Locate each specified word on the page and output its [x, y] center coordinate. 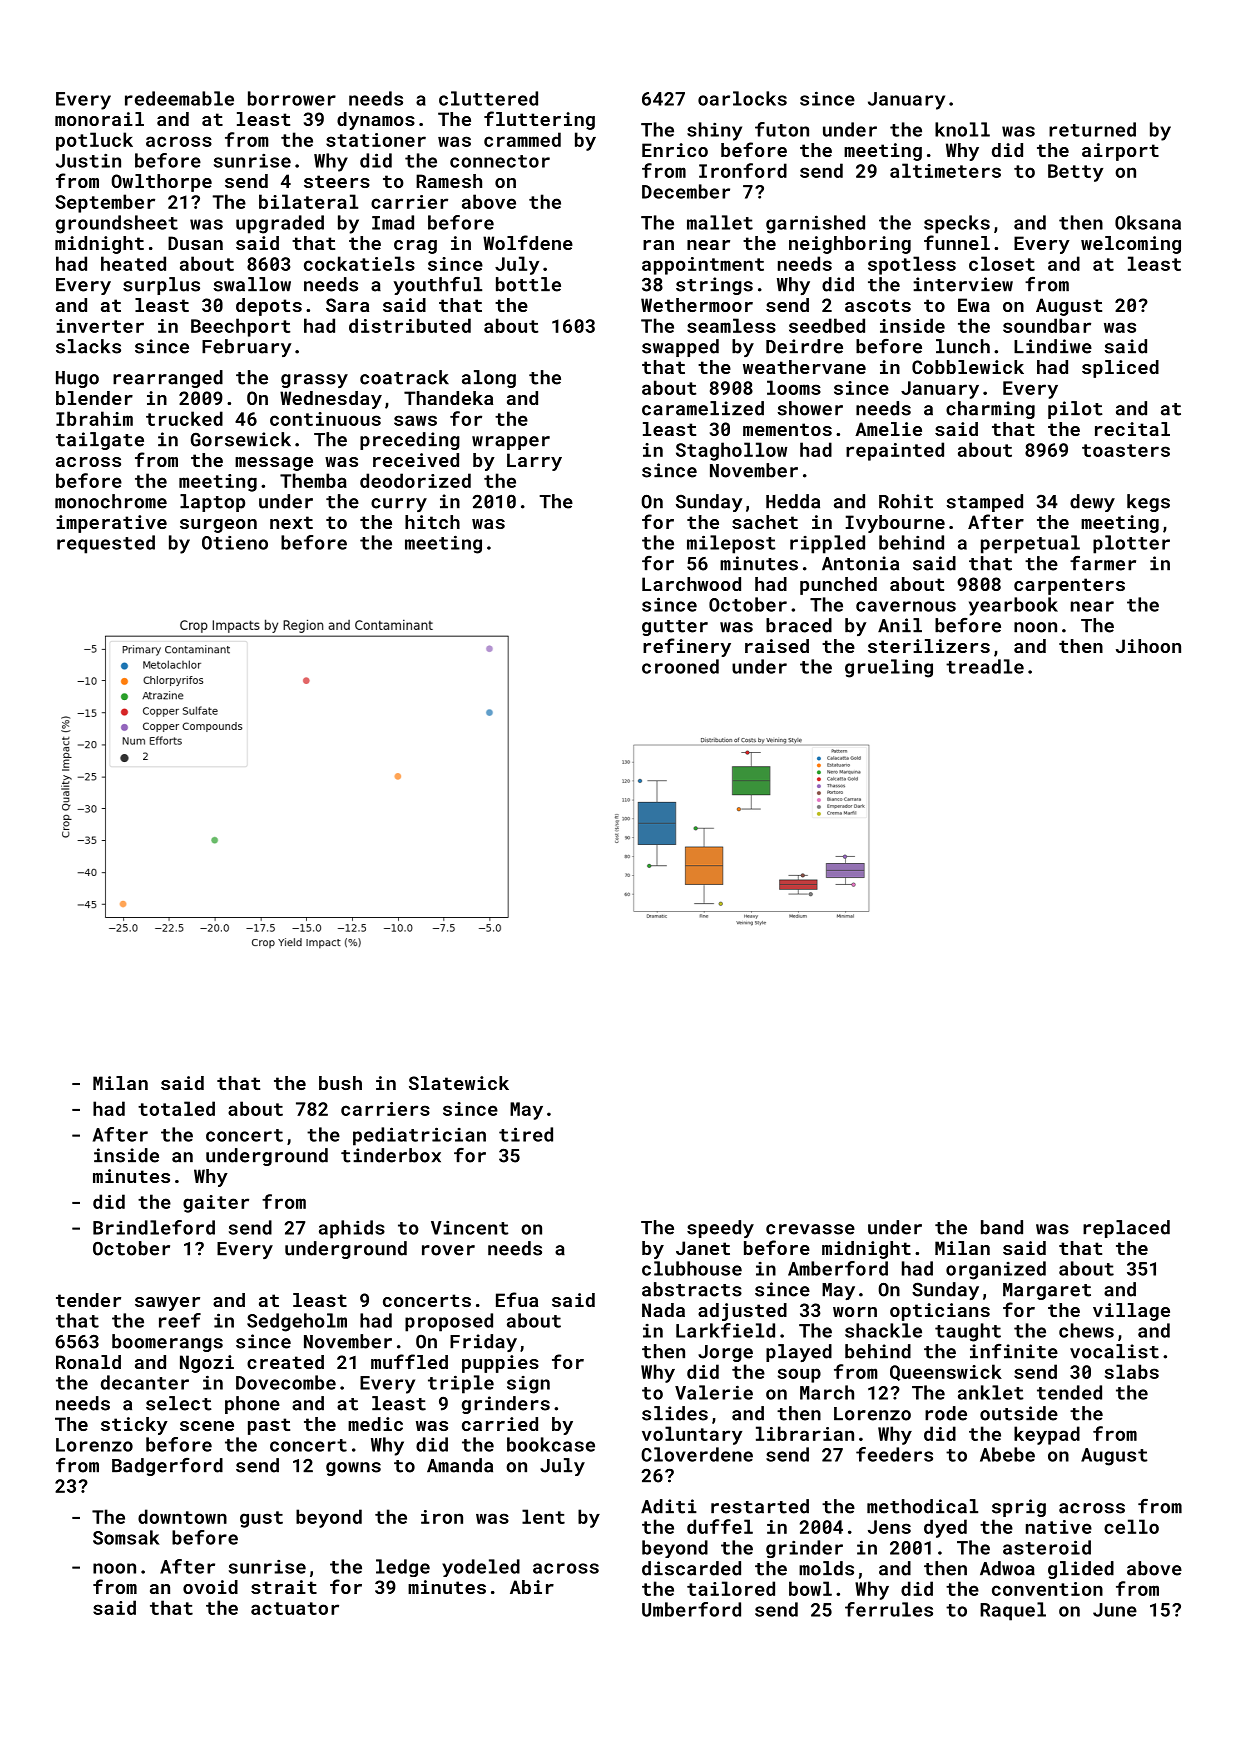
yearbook [1013, 606]
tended [1069, 1392]
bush [340, 1083]
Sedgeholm [297, 1322]
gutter [675, 628]
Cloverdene [697, 1454]
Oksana [1148, 222]
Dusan [195, 243]
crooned [680, 666]
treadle [985, 666]
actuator [295, 1608]
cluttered [488, 98]
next [291, 522]
